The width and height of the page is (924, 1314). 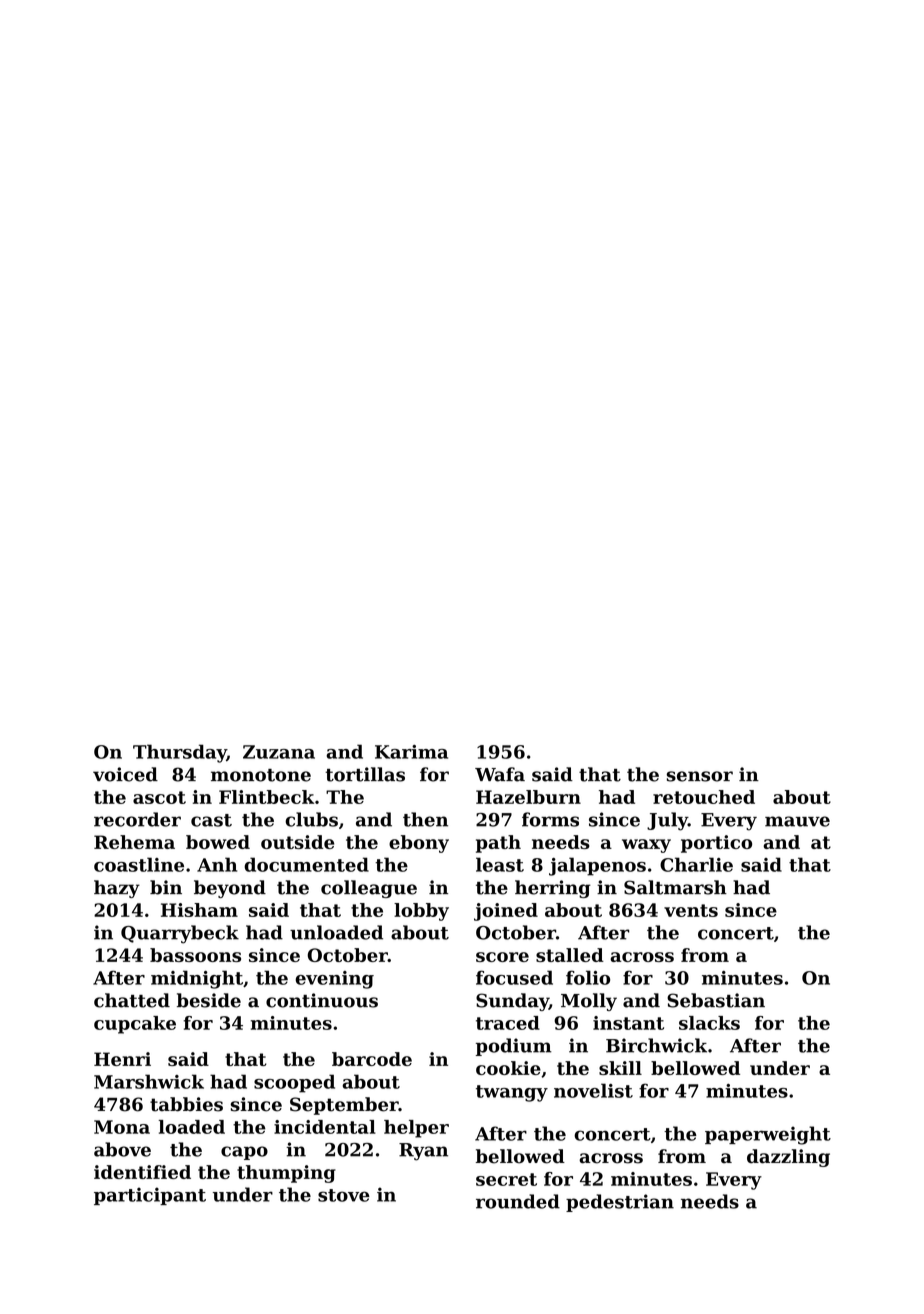 What do you see at coordinates (709, 1023) in the page?
I see `slacks` at bounding box center [709, 1023].
